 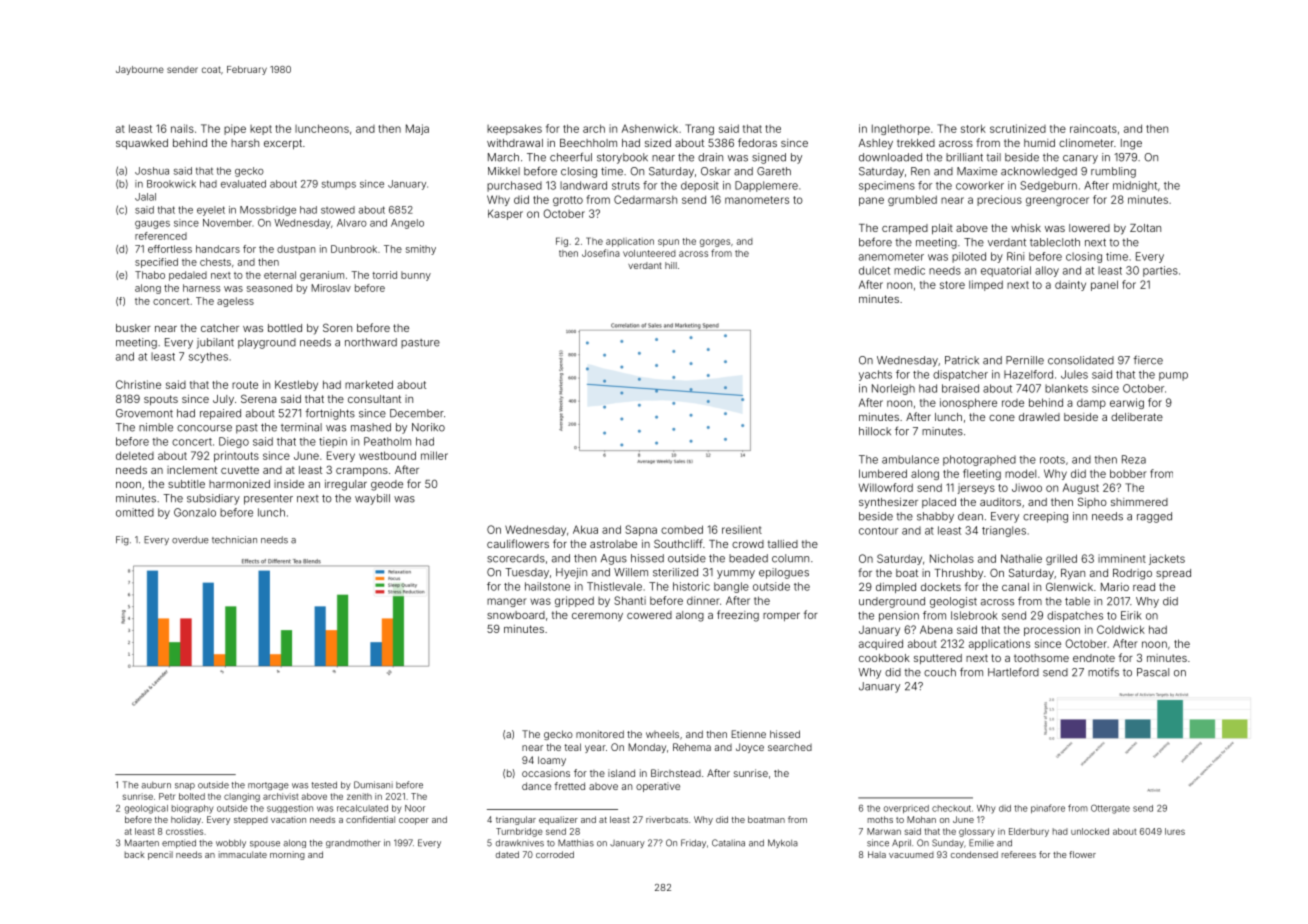 What do you see at coordinates (161, 400) in the screenshot?
I see `spouts` at bounding box center [161, 400].
